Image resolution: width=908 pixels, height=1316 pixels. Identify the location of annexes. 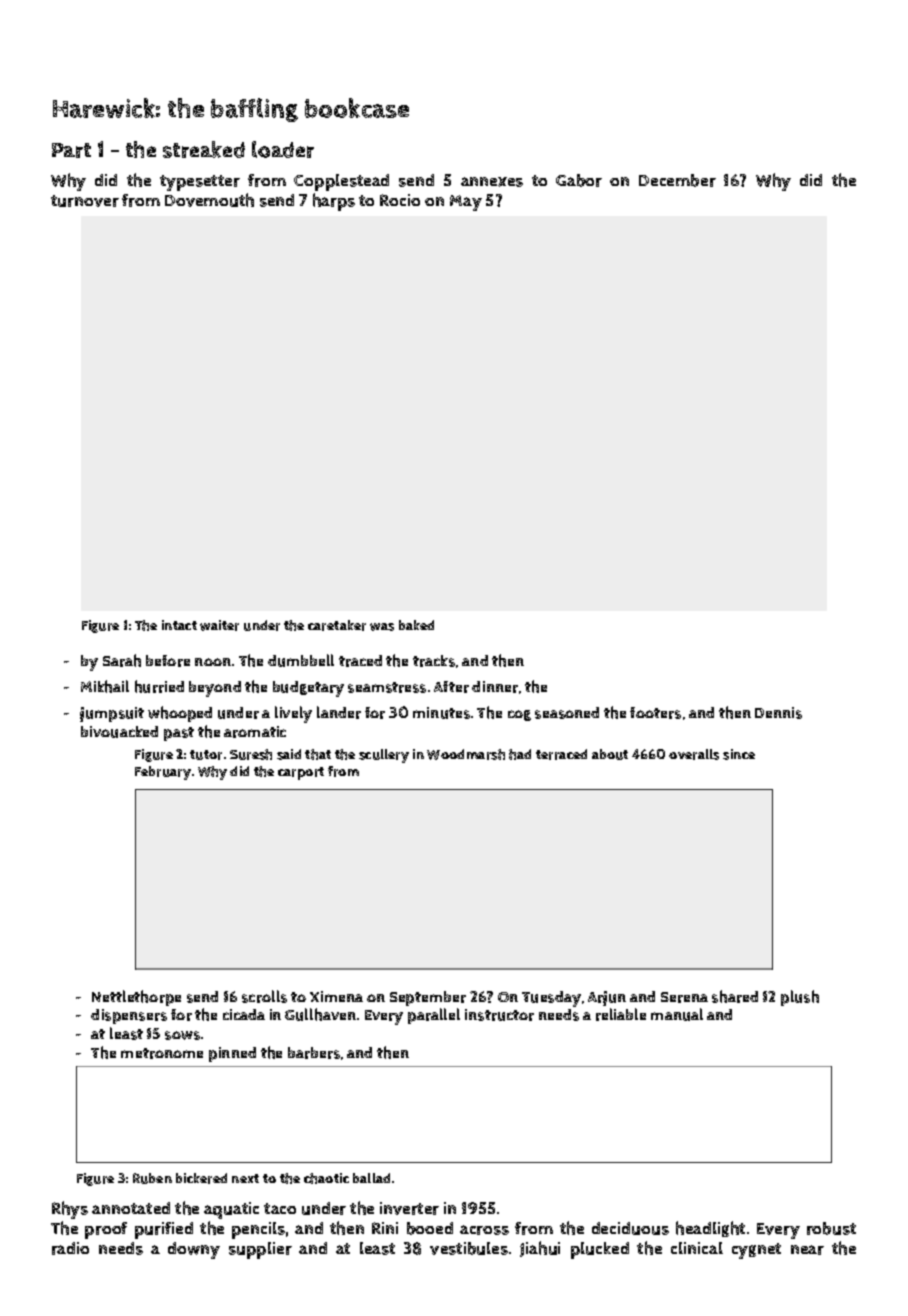
(492, 182).
